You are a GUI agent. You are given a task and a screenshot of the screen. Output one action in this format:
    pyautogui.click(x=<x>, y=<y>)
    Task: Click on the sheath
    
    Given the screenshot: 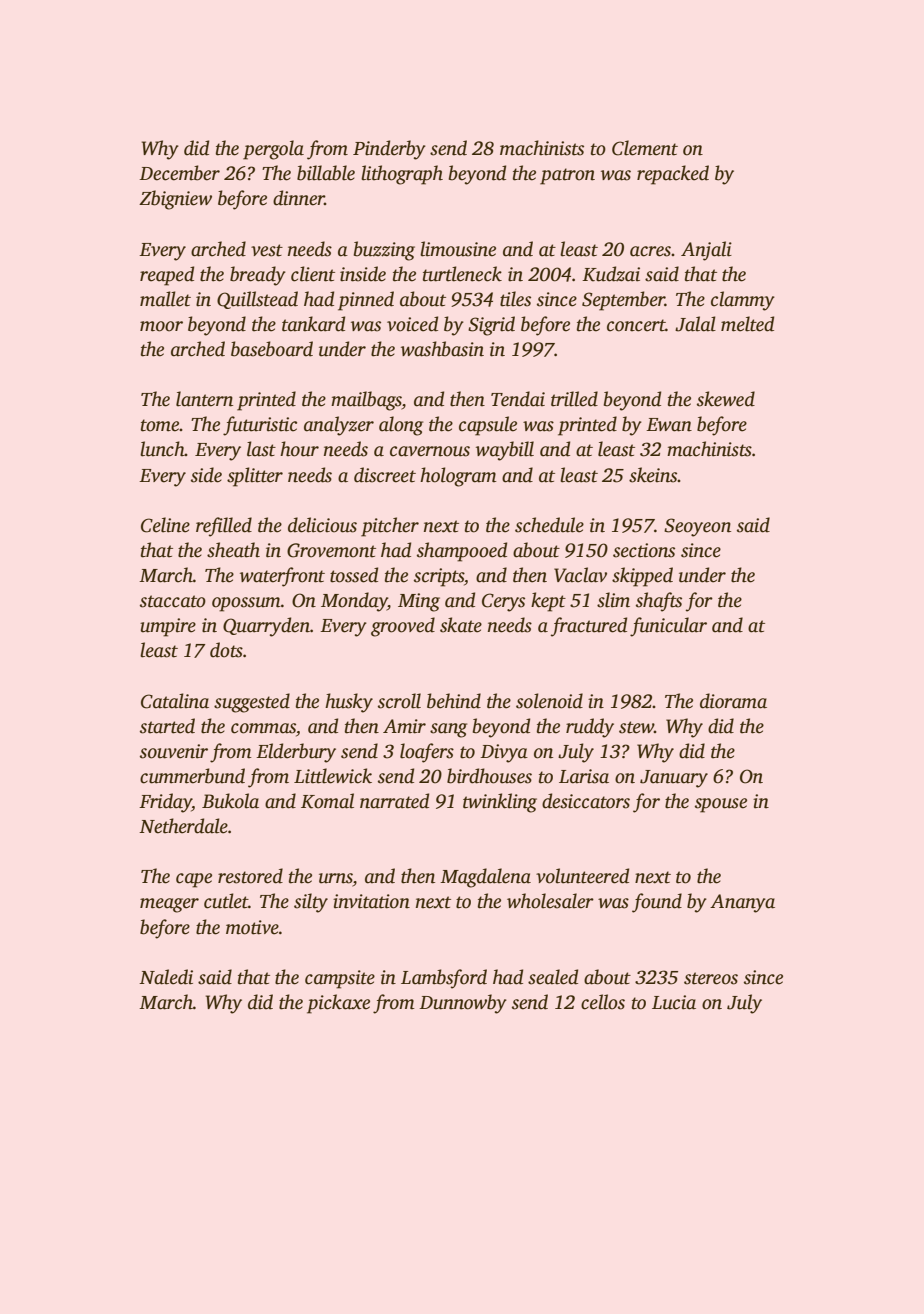 What is the action you would take?
    pyautogui.click(x=233, y=550)
